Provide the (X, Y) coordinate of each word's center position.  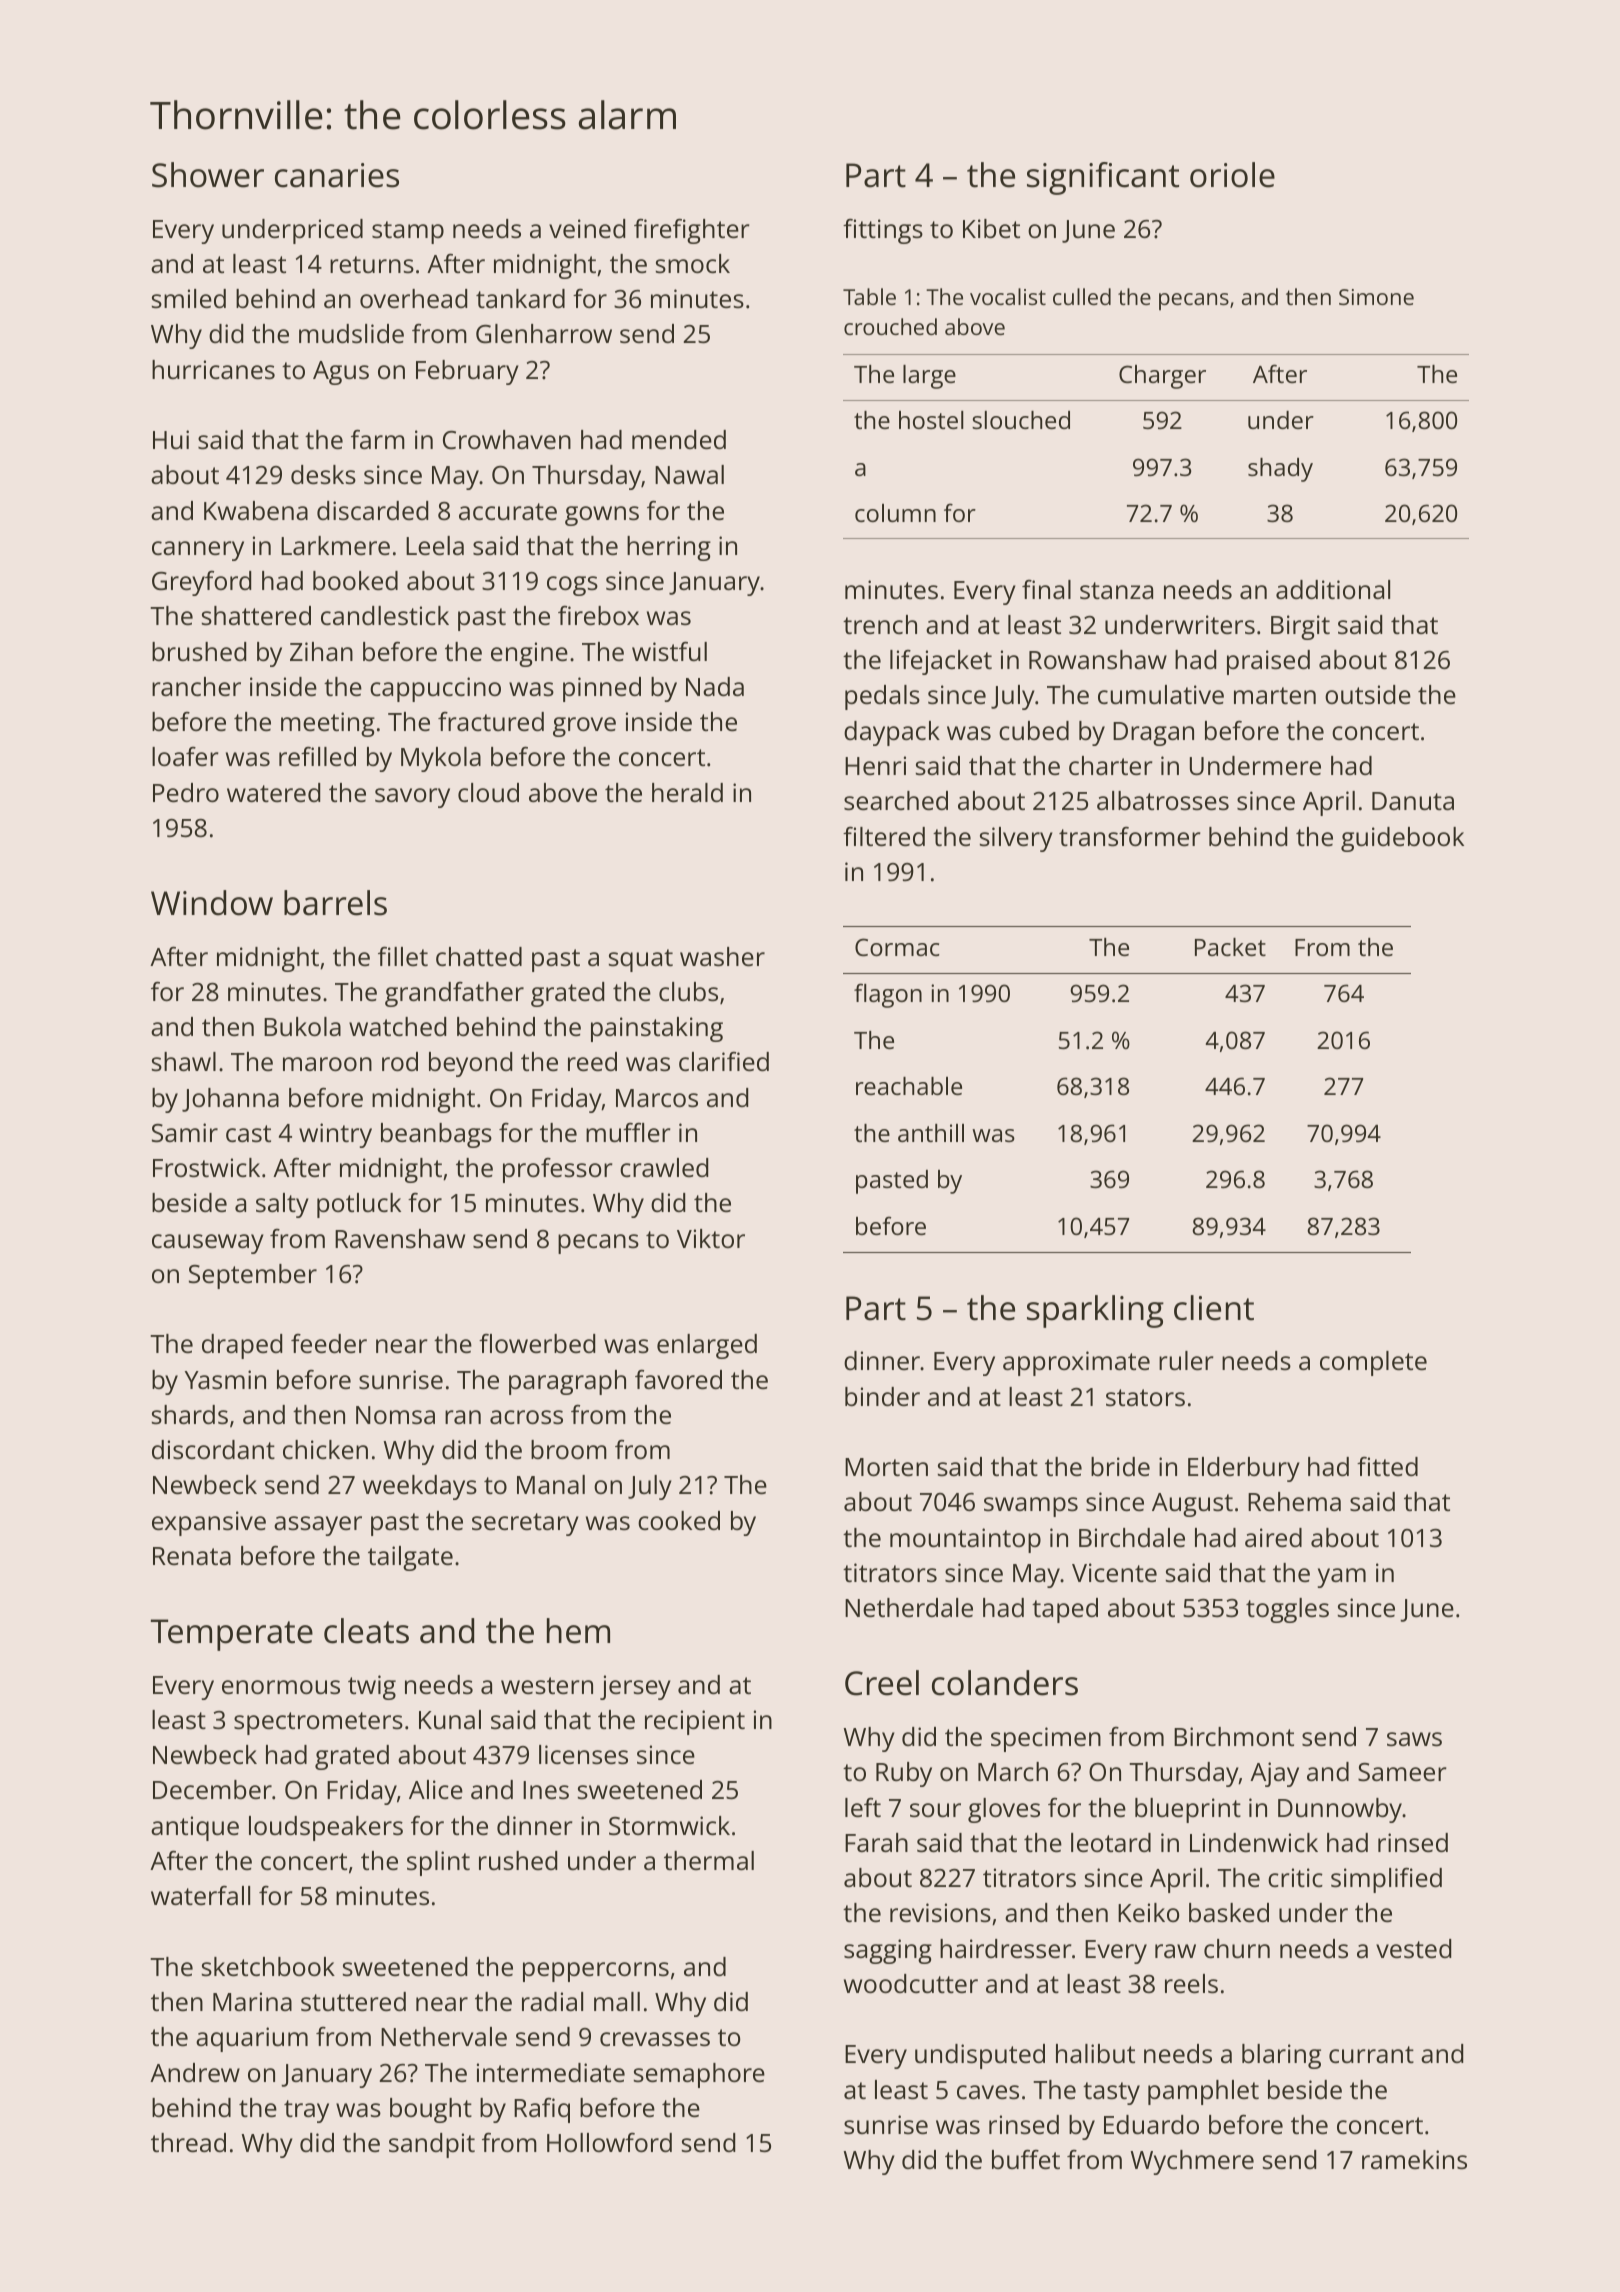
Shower (208, 175)
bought (431, 2110)
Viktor (711, 1238)
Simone (1376, 297)
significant (1103, 178)
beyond (470, 1064)
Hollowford (609, 2142)
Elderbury (1244, 1469)
